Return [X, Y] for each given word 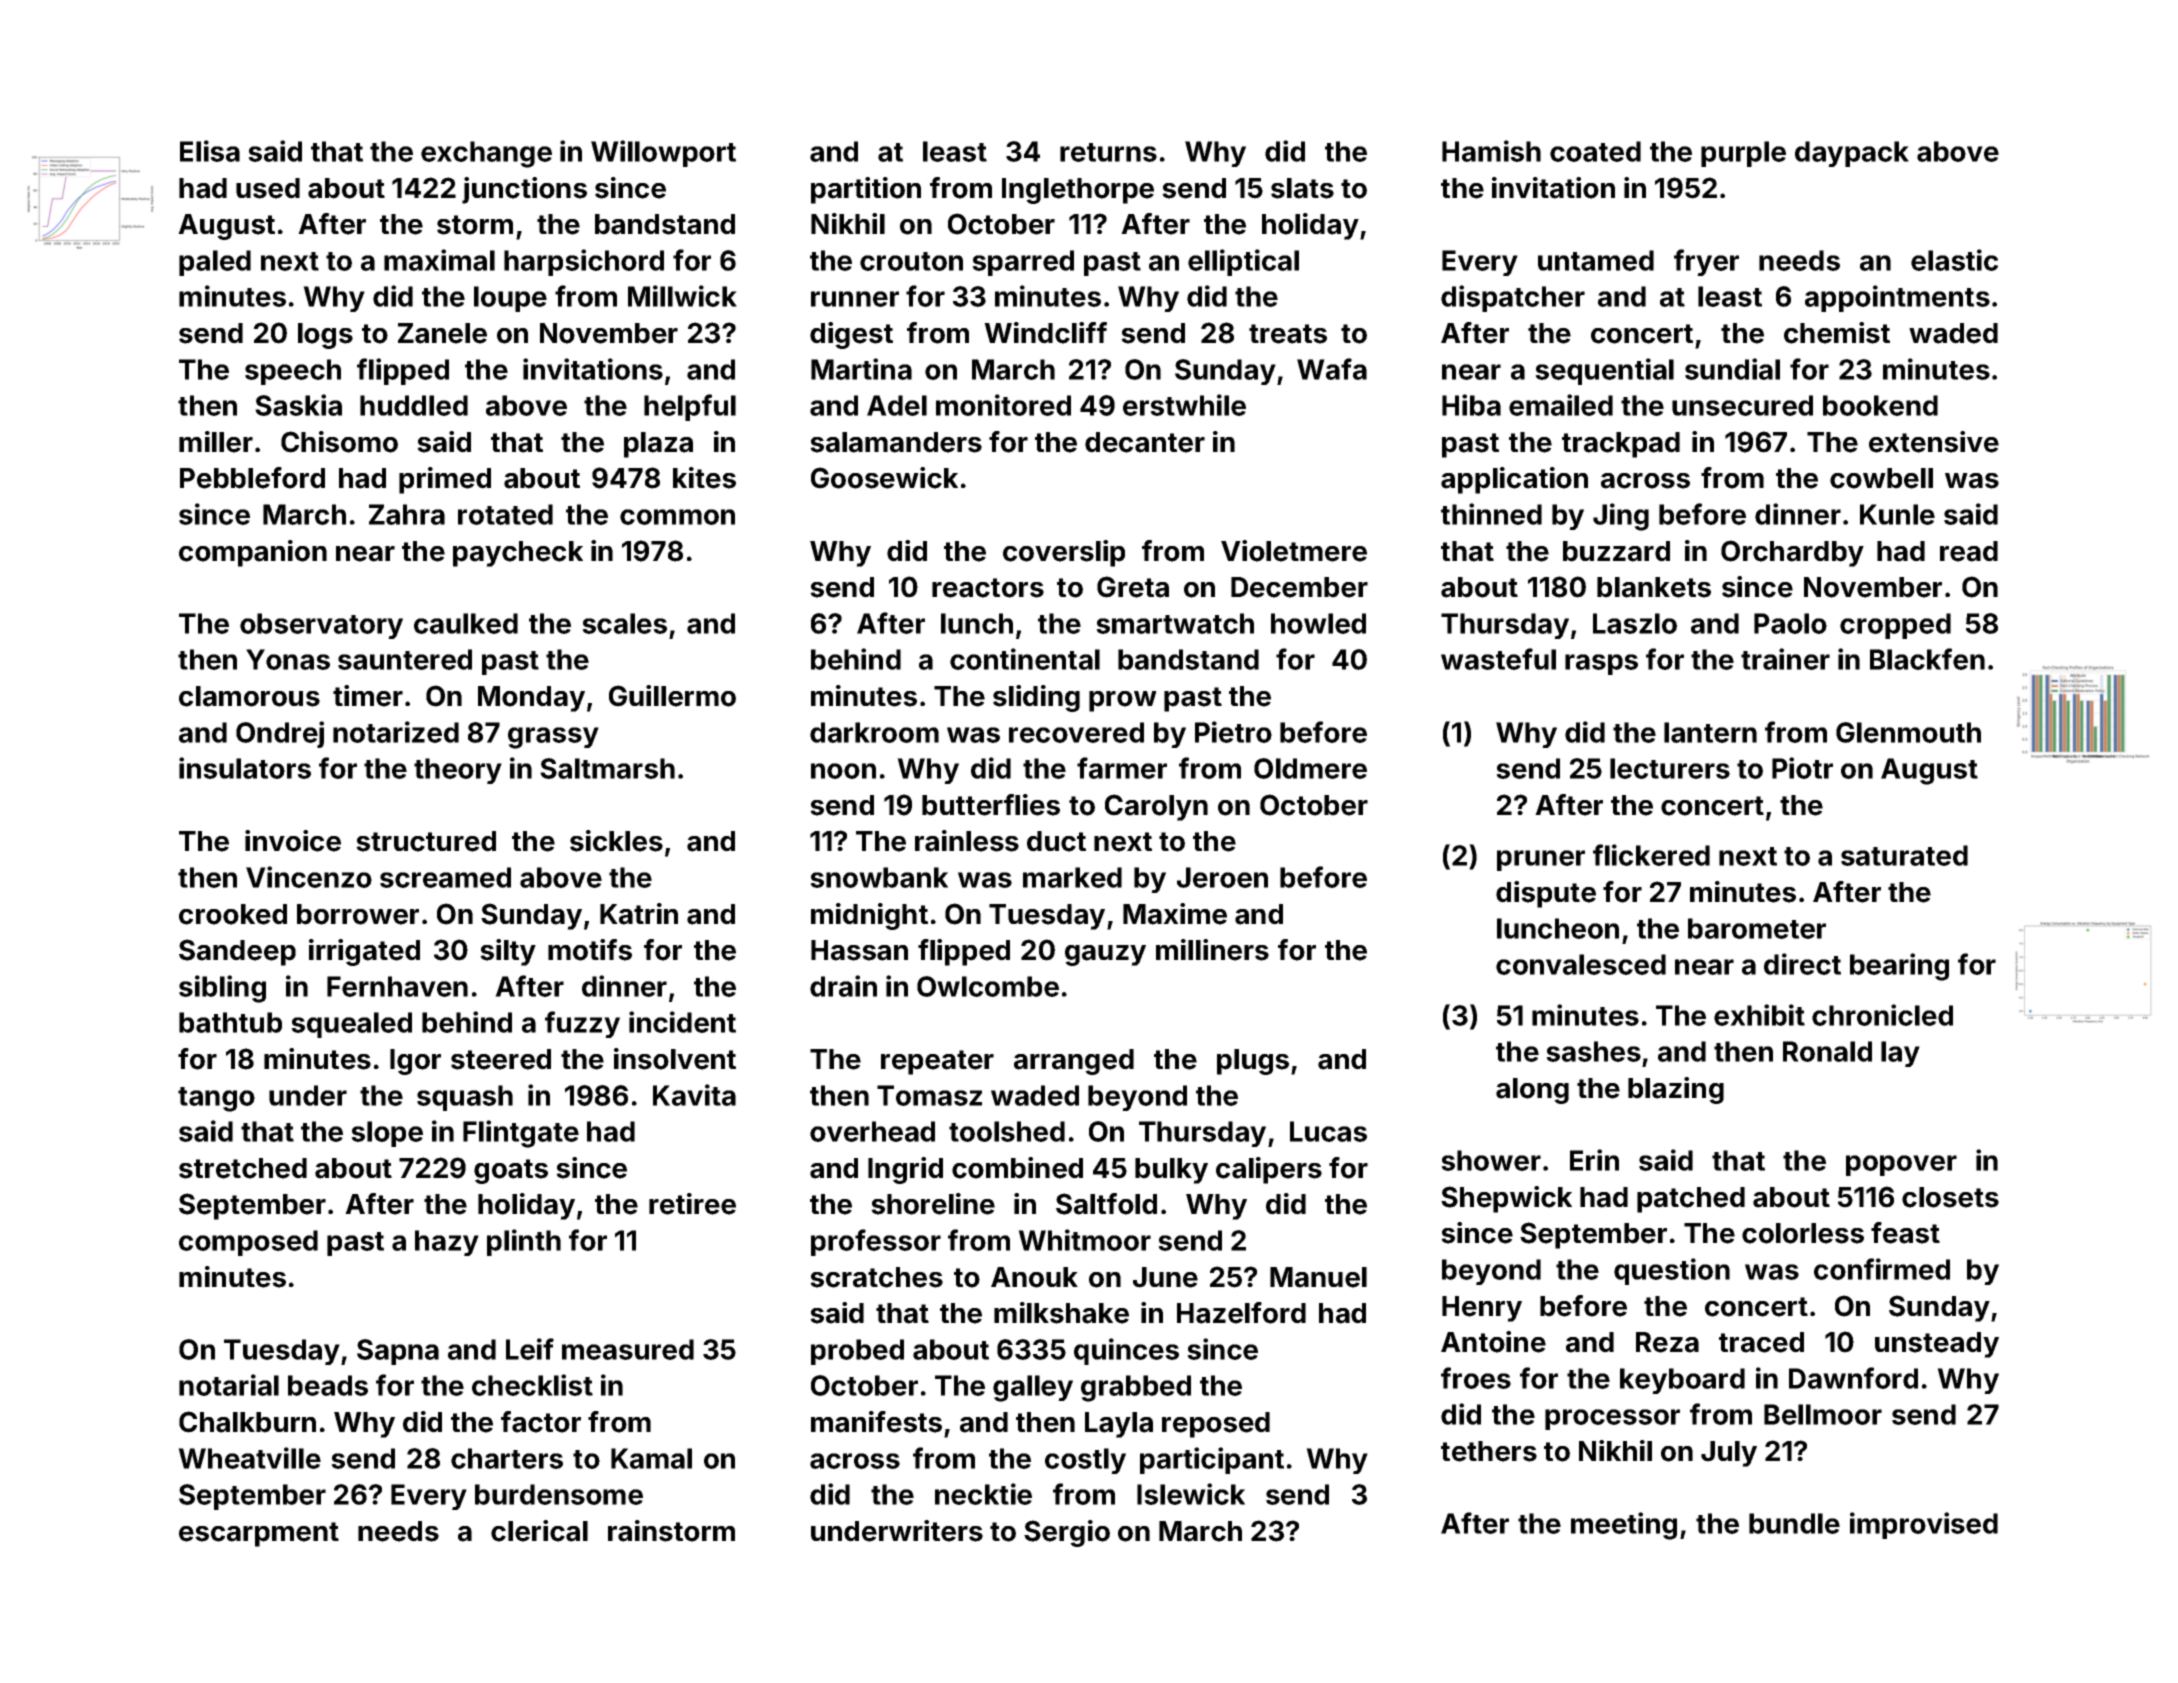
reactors [988, 588]
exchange [486, 154]
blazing [1676, 1090]
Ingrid [905, 1170]
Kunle [1897, 514]
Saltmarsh [607, 768]
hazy [447, 1243]
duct [1056, 841]
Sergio [1067, 1533]
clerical [539, 1531]
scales [624, 623]
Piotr [1802, 768]
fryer [1706, 262]
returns [1108, 152]
